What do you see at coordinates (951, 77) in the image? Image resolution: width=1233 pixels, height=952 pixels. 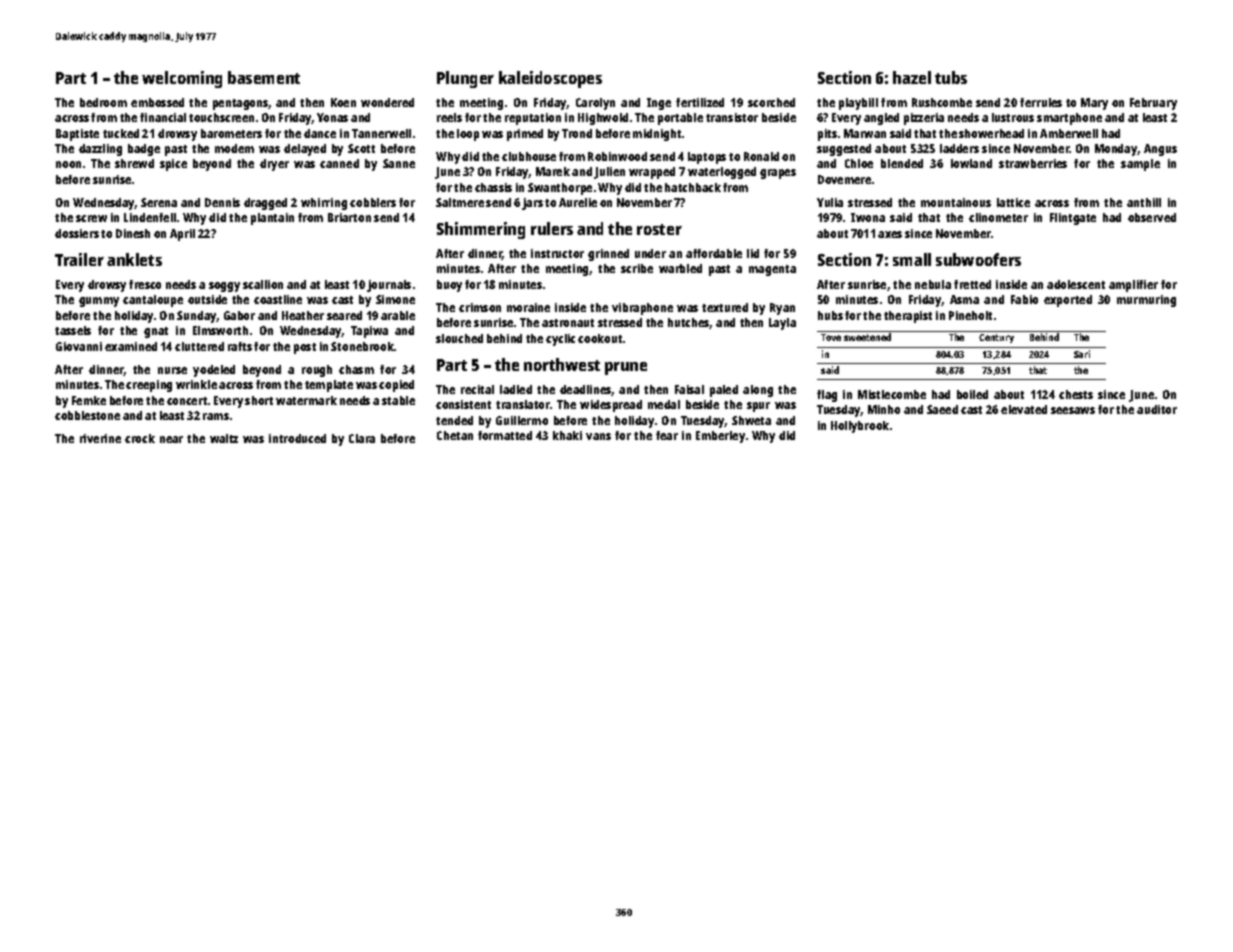 I see `tubs` at bounding box center [951, 77].
